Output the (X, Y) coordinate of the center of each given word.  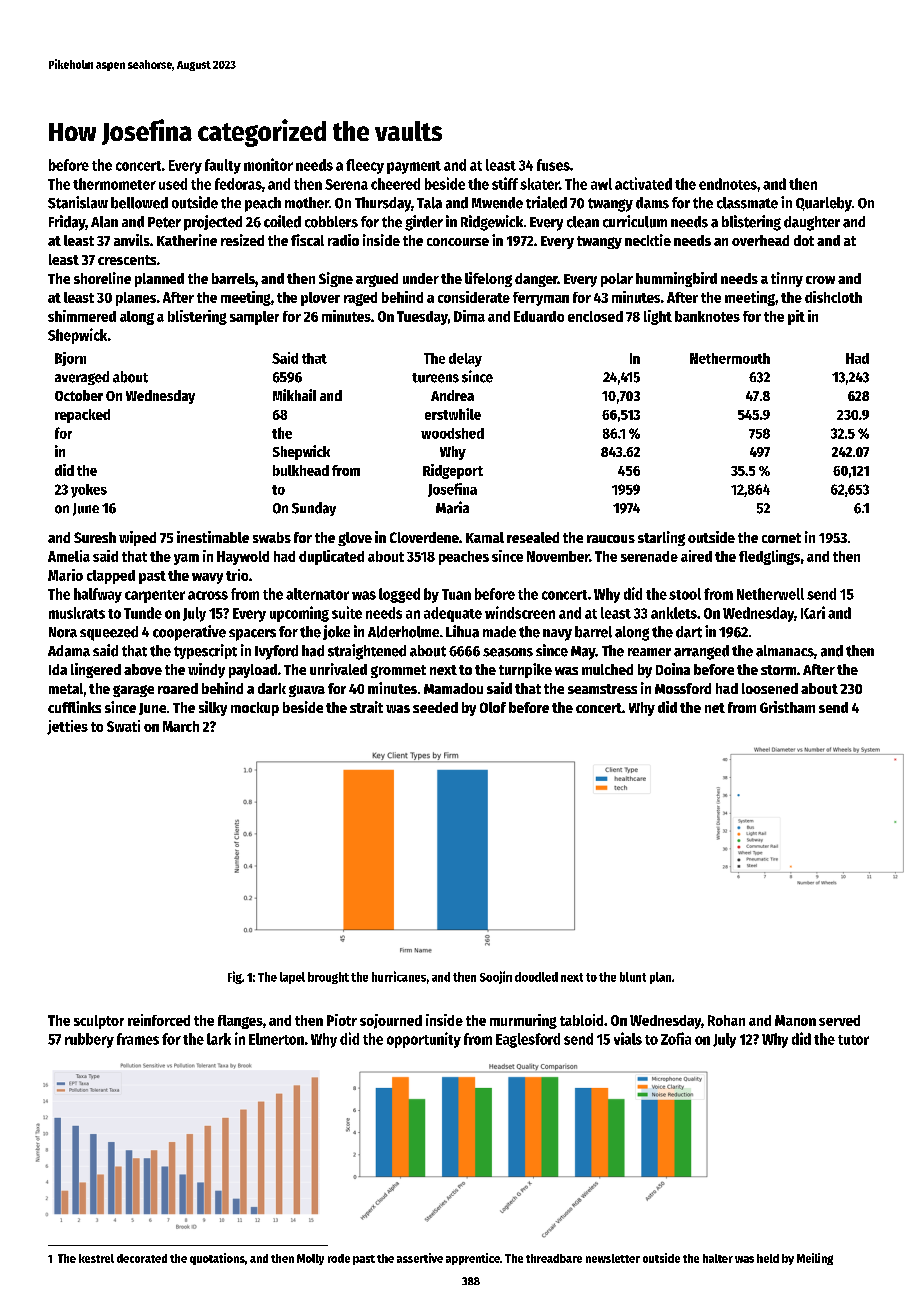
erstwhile (453, 414)
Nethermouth (730, 358)
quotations (217, 1259)
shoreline (102, 278)
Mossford (683, 688)
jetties (67, 727)
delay (465, 360)
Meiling (815, 1259)
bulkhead (301, 470)
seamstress (602, 689)
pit (796, 317)
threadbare (554, 1258)
